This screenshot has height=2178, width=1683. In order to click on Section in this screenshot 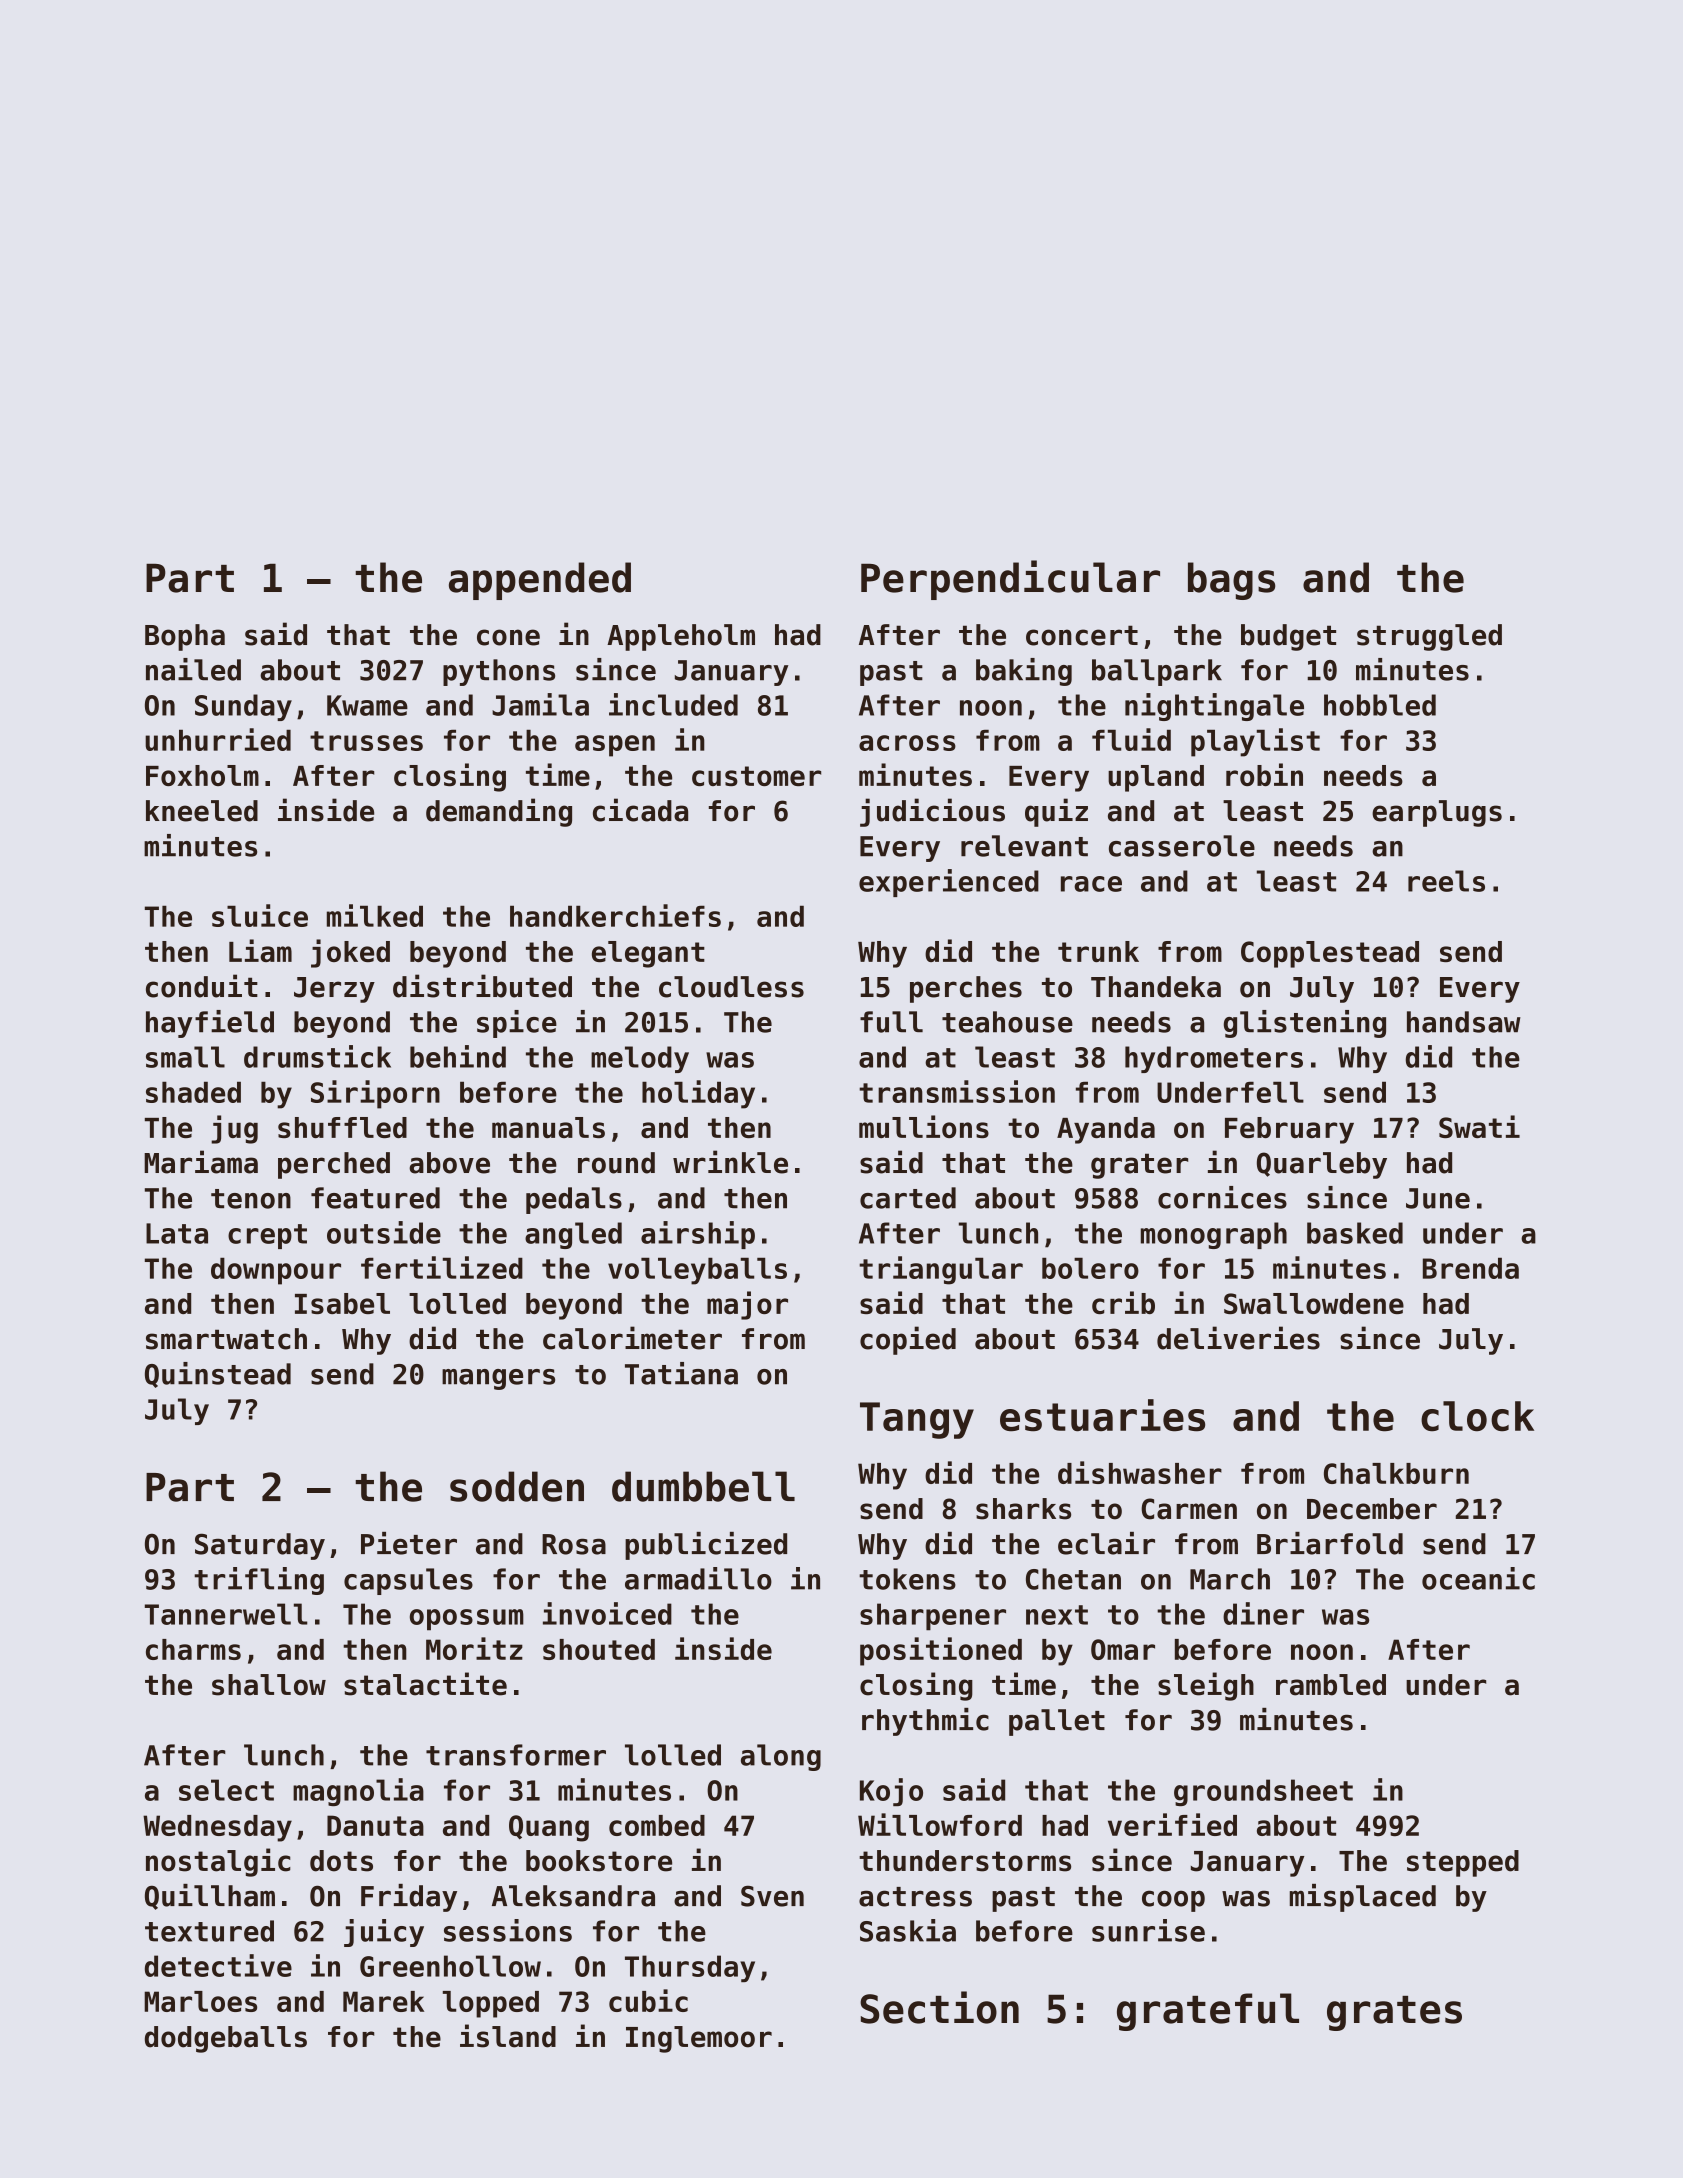, I will do `click(939, 2007)`.
